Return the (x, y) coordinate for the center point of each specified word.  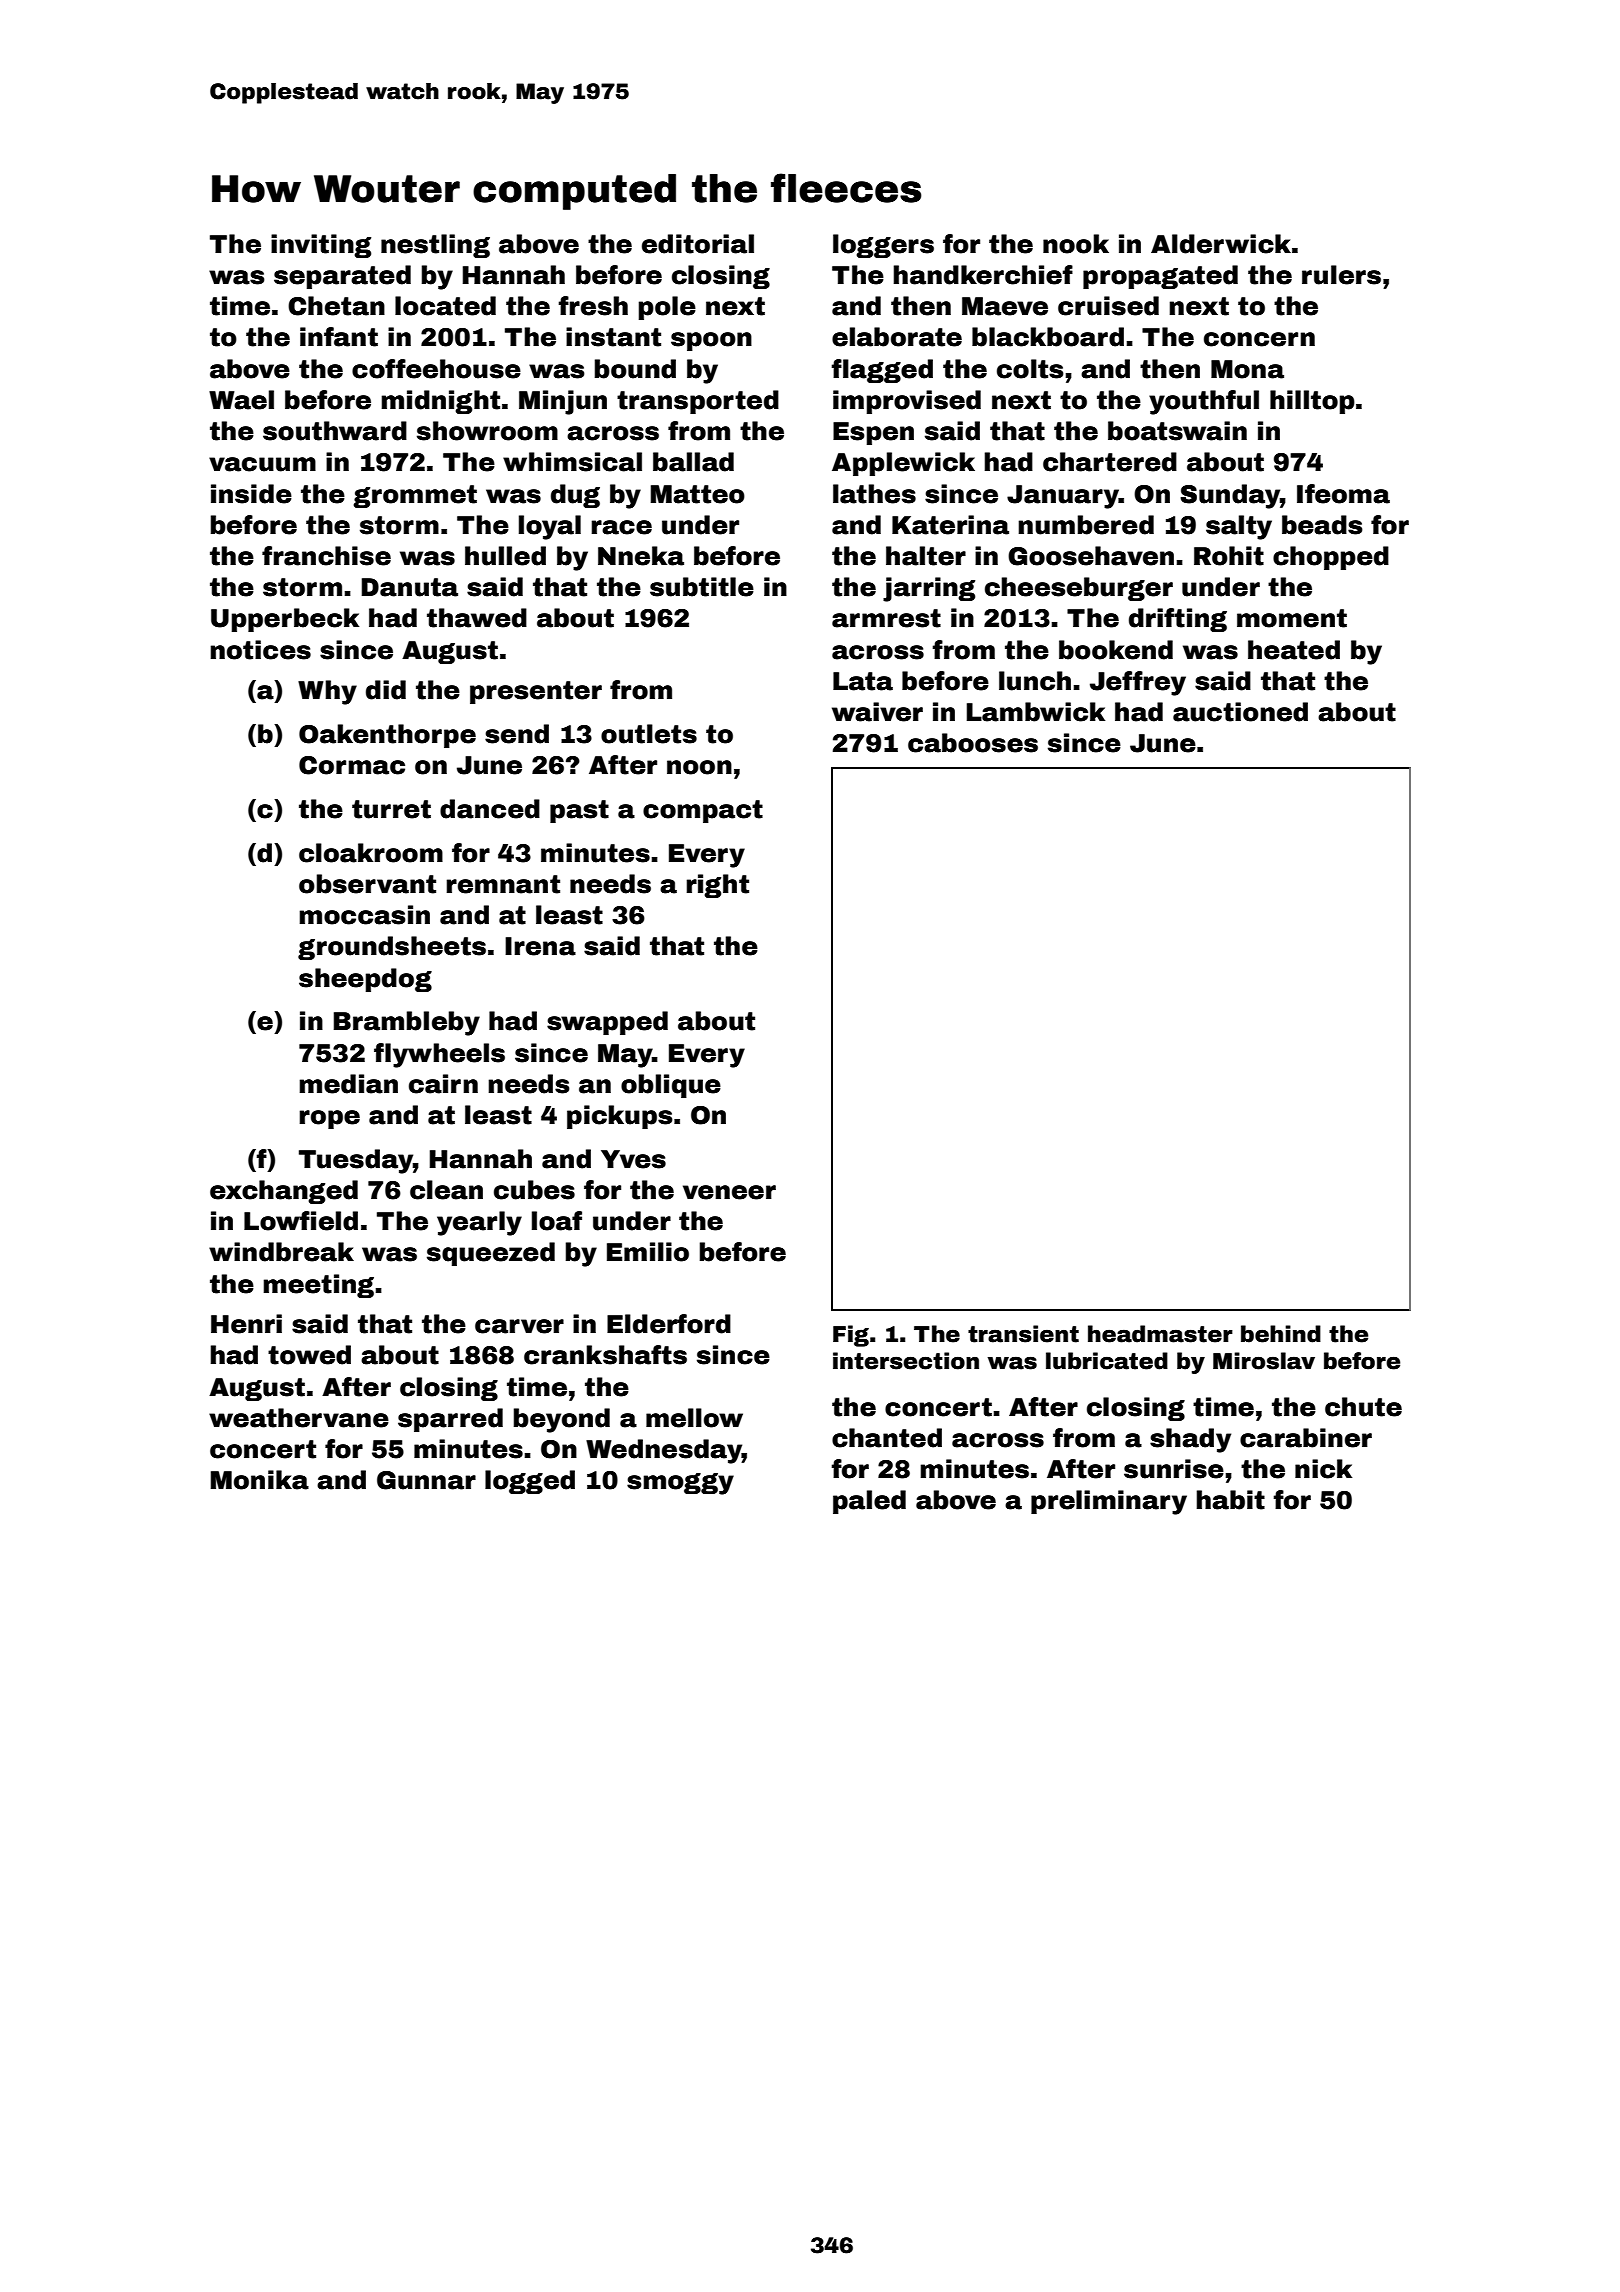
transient (1023, 1334)
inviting (321, 246)
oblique (671, 1086)
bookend (1116, 650)
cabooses (973, 743)
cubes (534, 1190)
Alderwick (1221, 244)
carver (519, 1326)
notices (260, 650)
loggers (883, 246)
